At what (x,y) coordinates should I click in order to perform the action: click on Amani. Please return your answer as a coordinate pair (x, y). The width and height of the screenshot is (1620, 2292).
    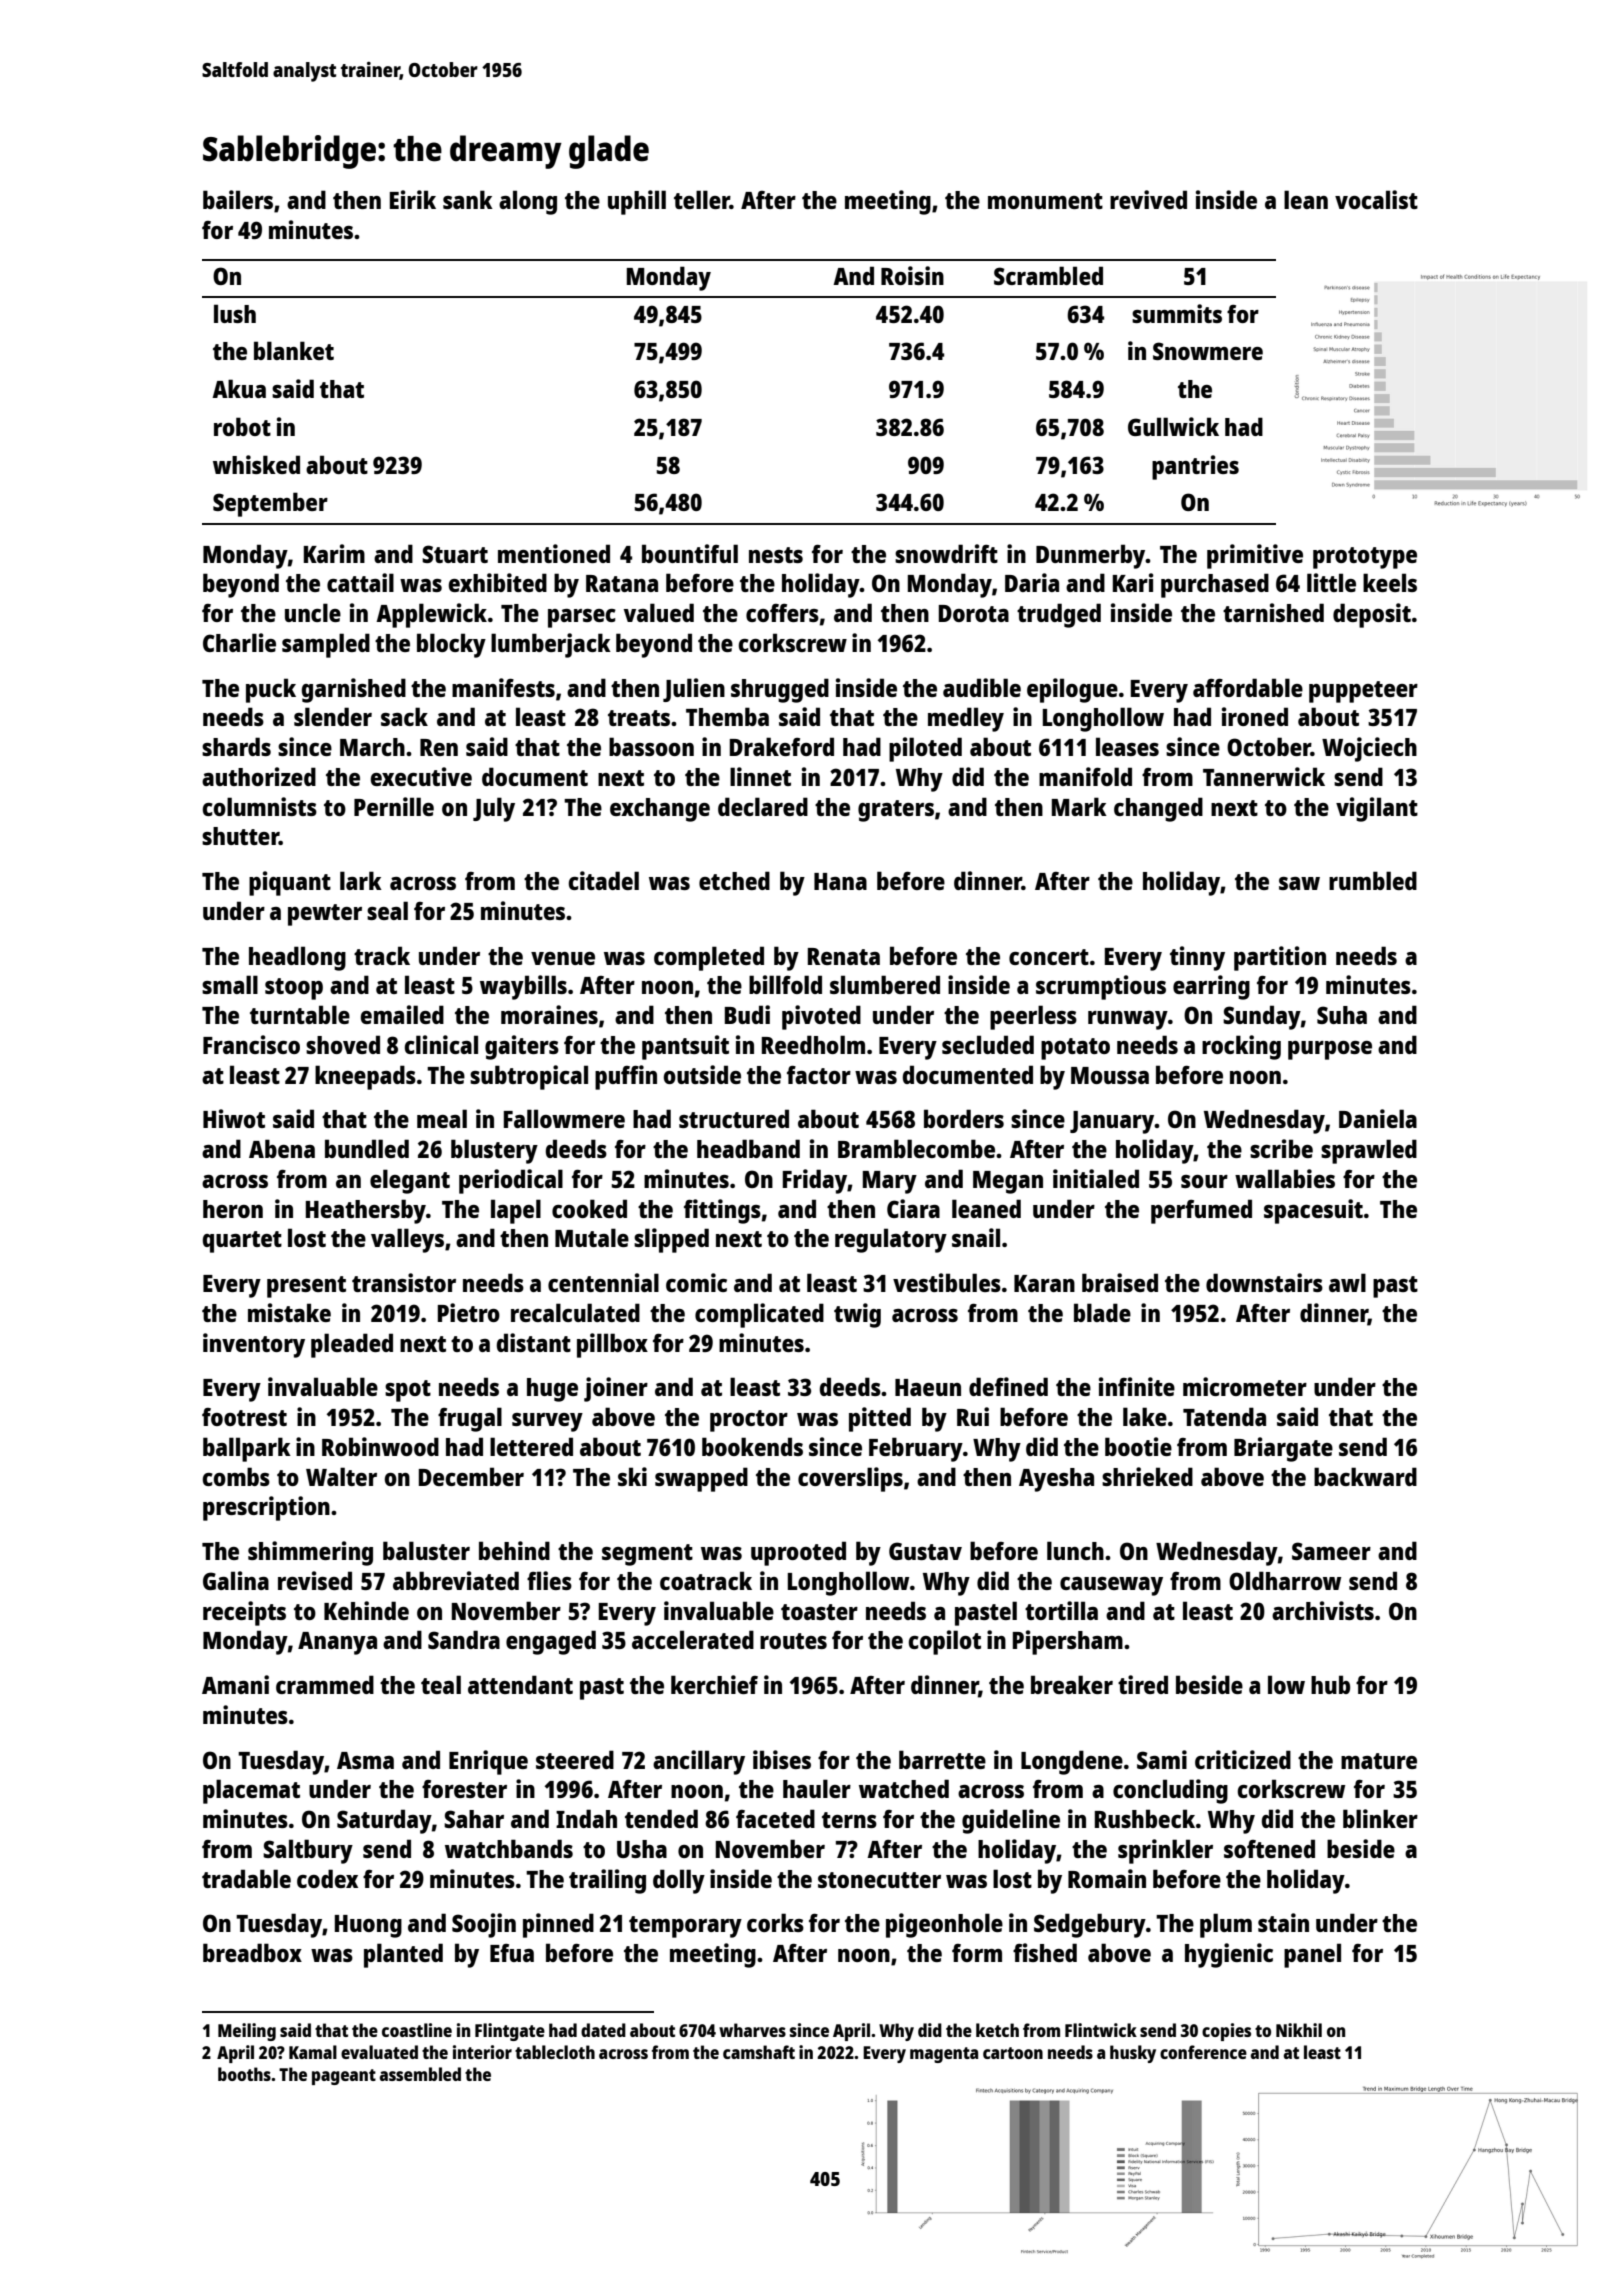
    Looking at the image, I should click on (235, 1684).
